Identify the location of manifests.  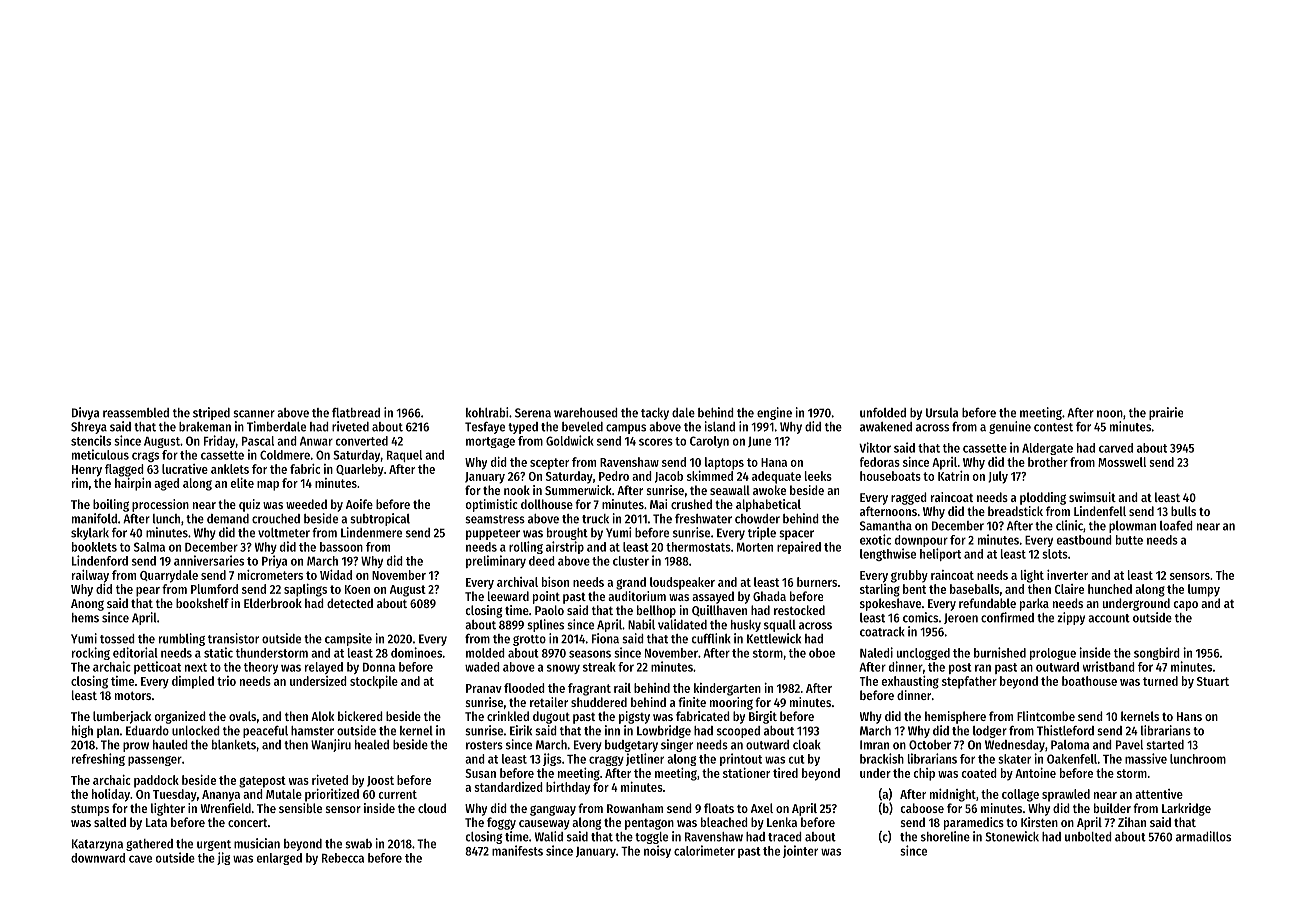
(517, 850).
